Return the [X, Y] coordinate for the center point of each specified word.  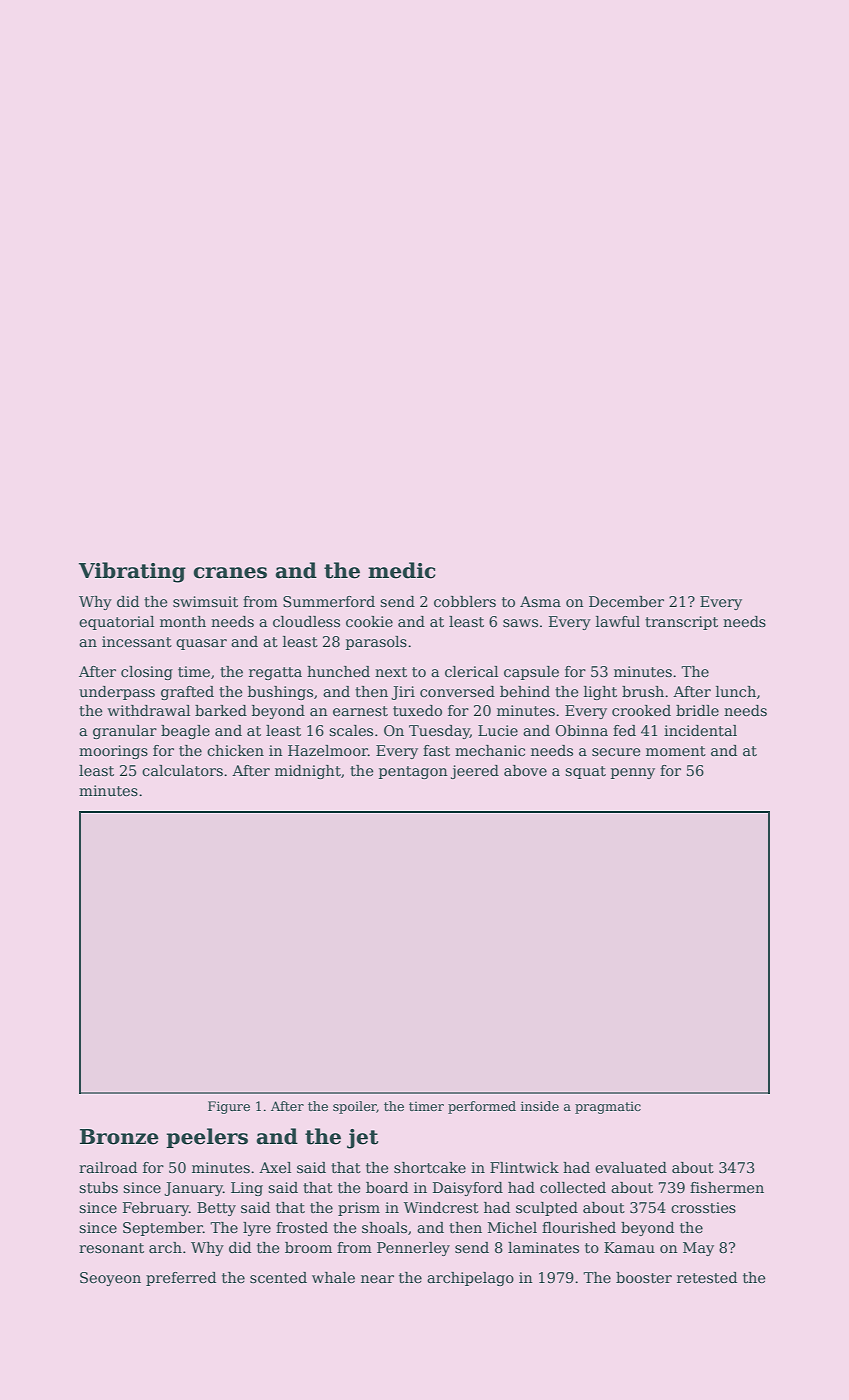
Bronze [119, 1137]
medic [401, 570]
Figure [229, 1107]
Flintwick [524, 1167]
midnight [308, 772]
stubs [98, 1187]
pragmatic [608, 1108]
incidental [700, 730]
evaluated [631, 1167]
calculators [182, 770]
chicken [235, 750]
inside [540, 1106]
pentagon [413, 772]
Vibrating [132, 572]
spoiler [355, 1107]
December [626, 601]
